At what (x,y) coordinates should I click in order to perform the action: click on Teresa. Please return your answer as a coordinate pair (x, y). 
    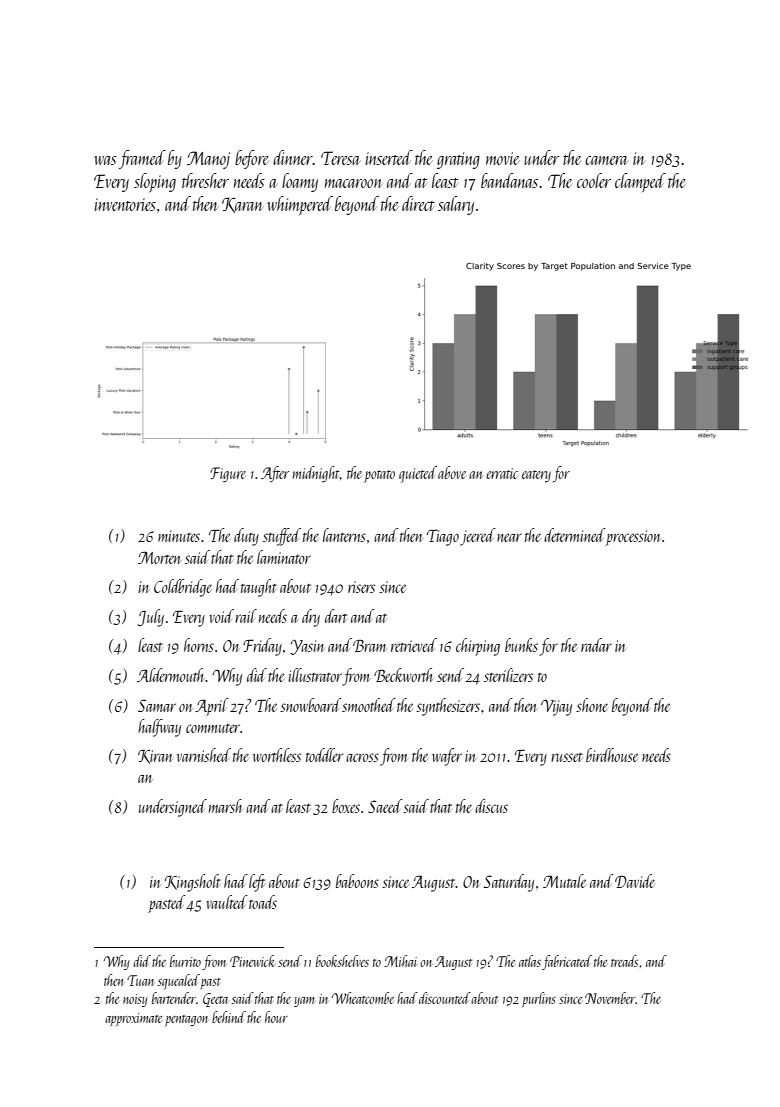
    Looking at the image, I should click on (340, 158).
